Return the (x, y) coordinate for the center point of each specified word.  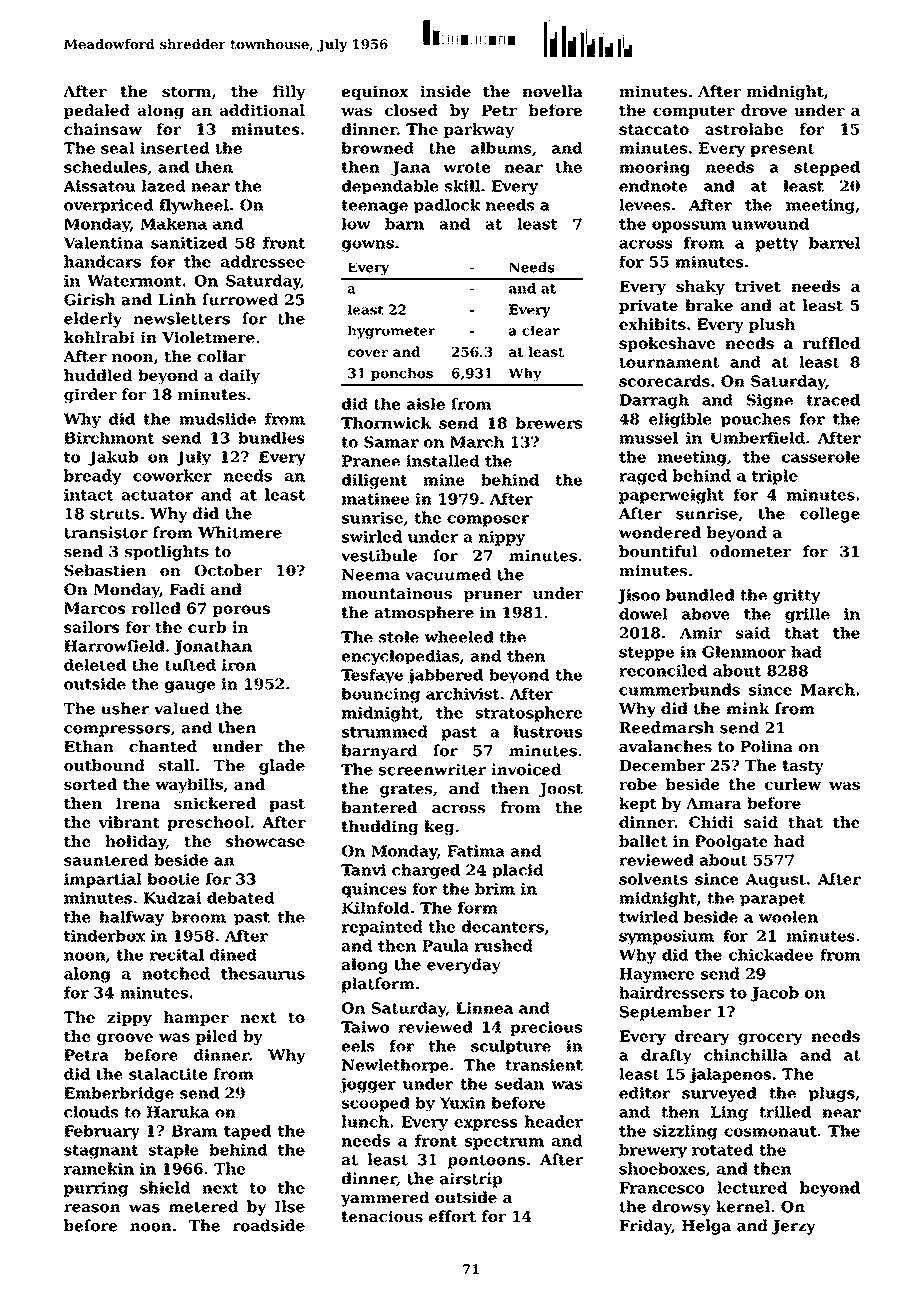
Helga (706, 1227)
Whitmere (240, 532)
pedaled (97, 111)
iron (239, 665)
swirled (372, 536)
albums (501, 148)
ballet (643, 841)
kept (638, 804)
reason (92, 1208)
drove (764, 110)
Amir (701, 633)
